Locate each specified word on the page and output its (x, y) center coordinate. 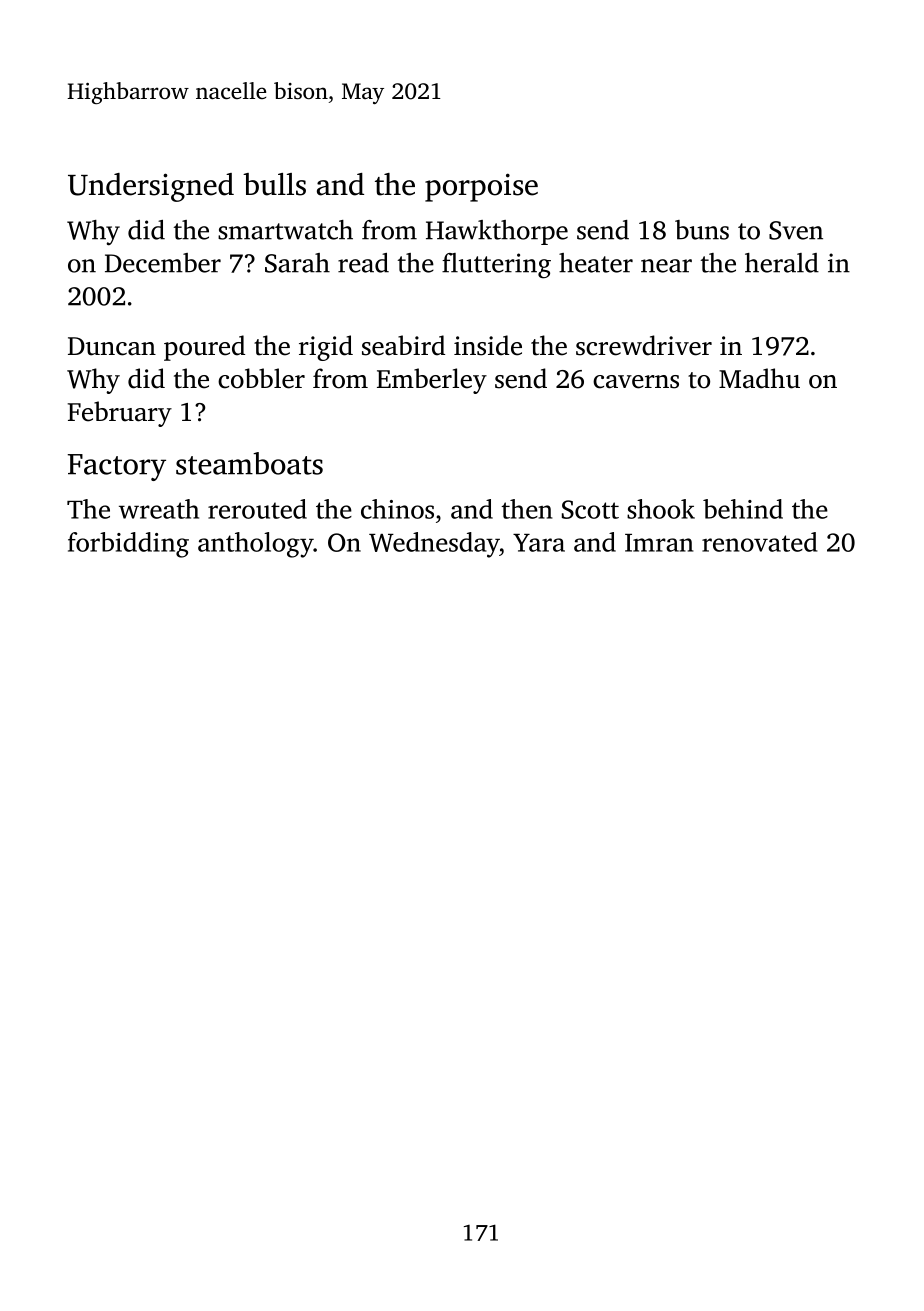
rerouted (257, 509)
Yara (539, 543)
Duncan (112, 346)
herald (782, 263)
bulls (274, 184)
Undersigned (151, 187)
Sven (796, 230)
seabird (403, 345)
